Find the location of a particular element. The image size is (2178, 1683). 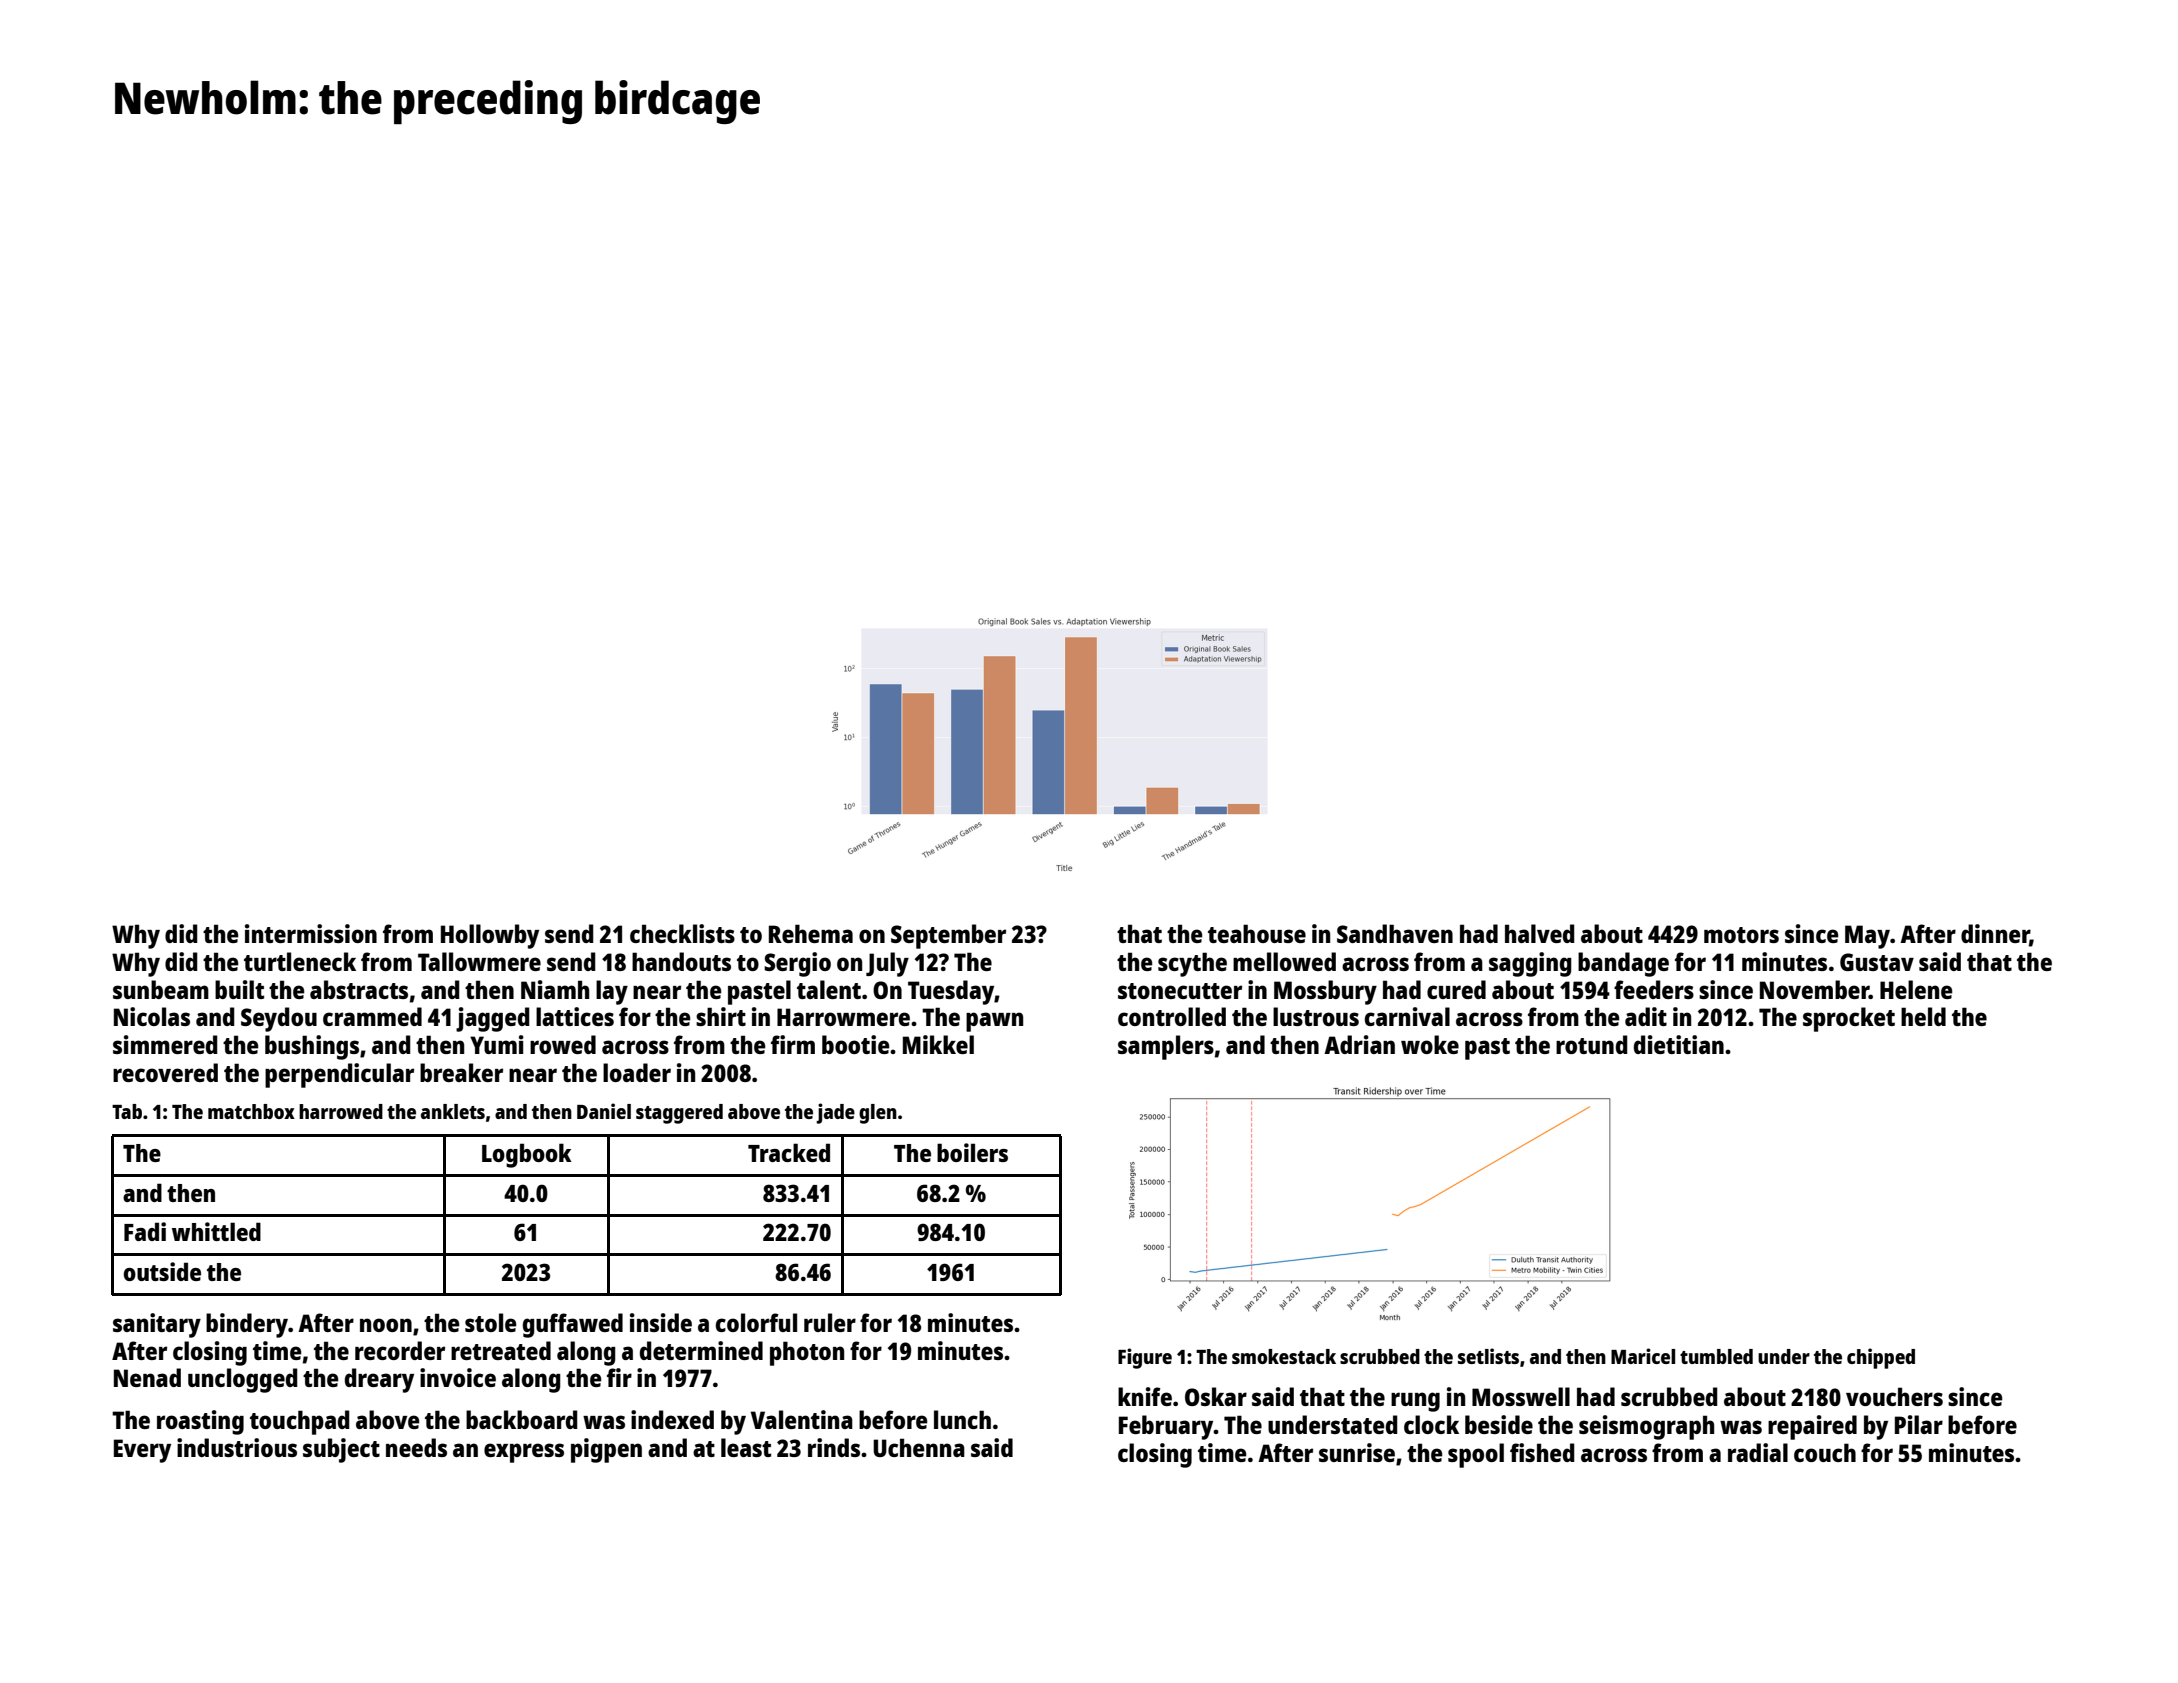

ruler is located at coordinates (830, 1322).
